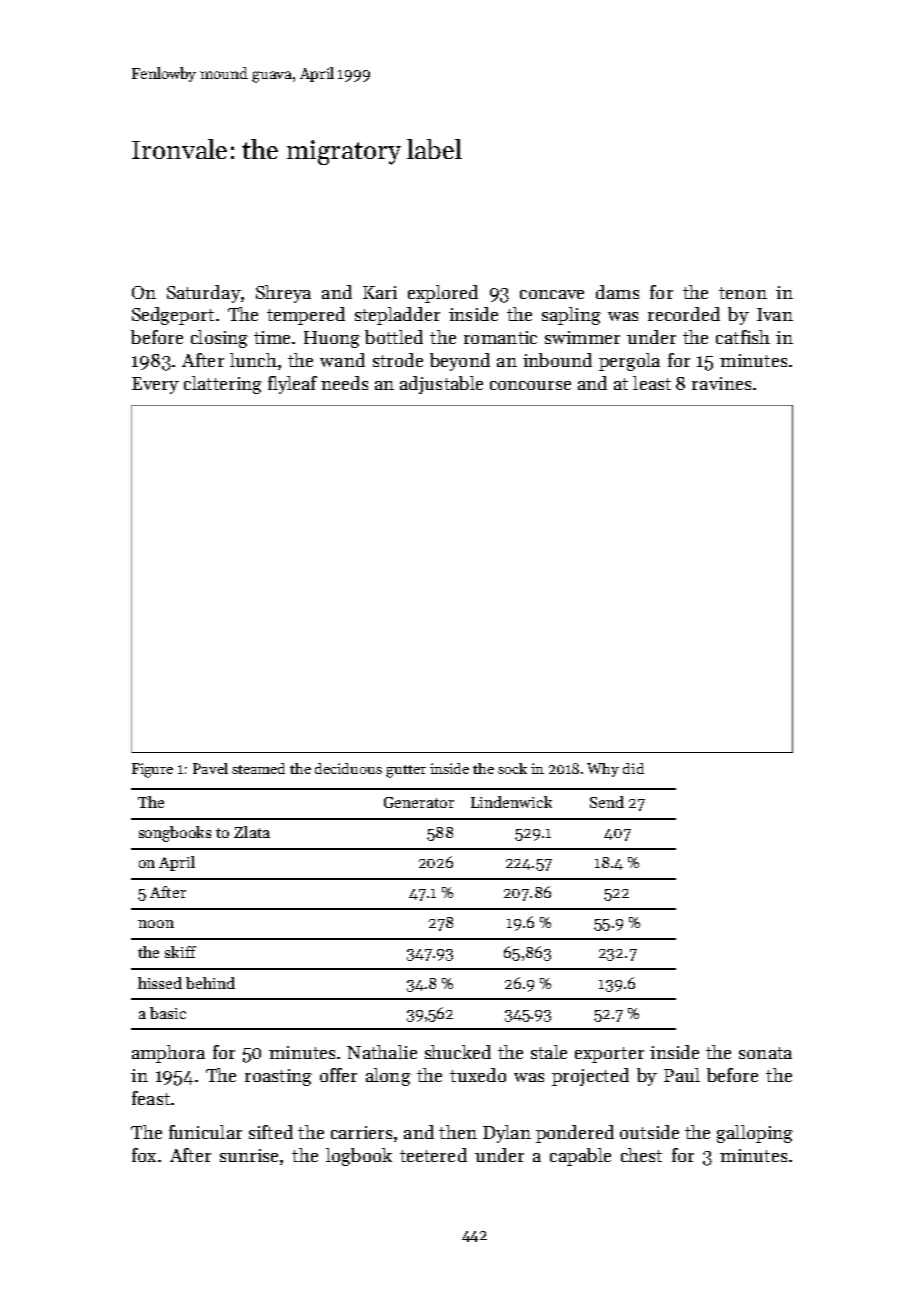 This page has height=1311, width=924. I want to click on Paul, so click(682, 1075).
